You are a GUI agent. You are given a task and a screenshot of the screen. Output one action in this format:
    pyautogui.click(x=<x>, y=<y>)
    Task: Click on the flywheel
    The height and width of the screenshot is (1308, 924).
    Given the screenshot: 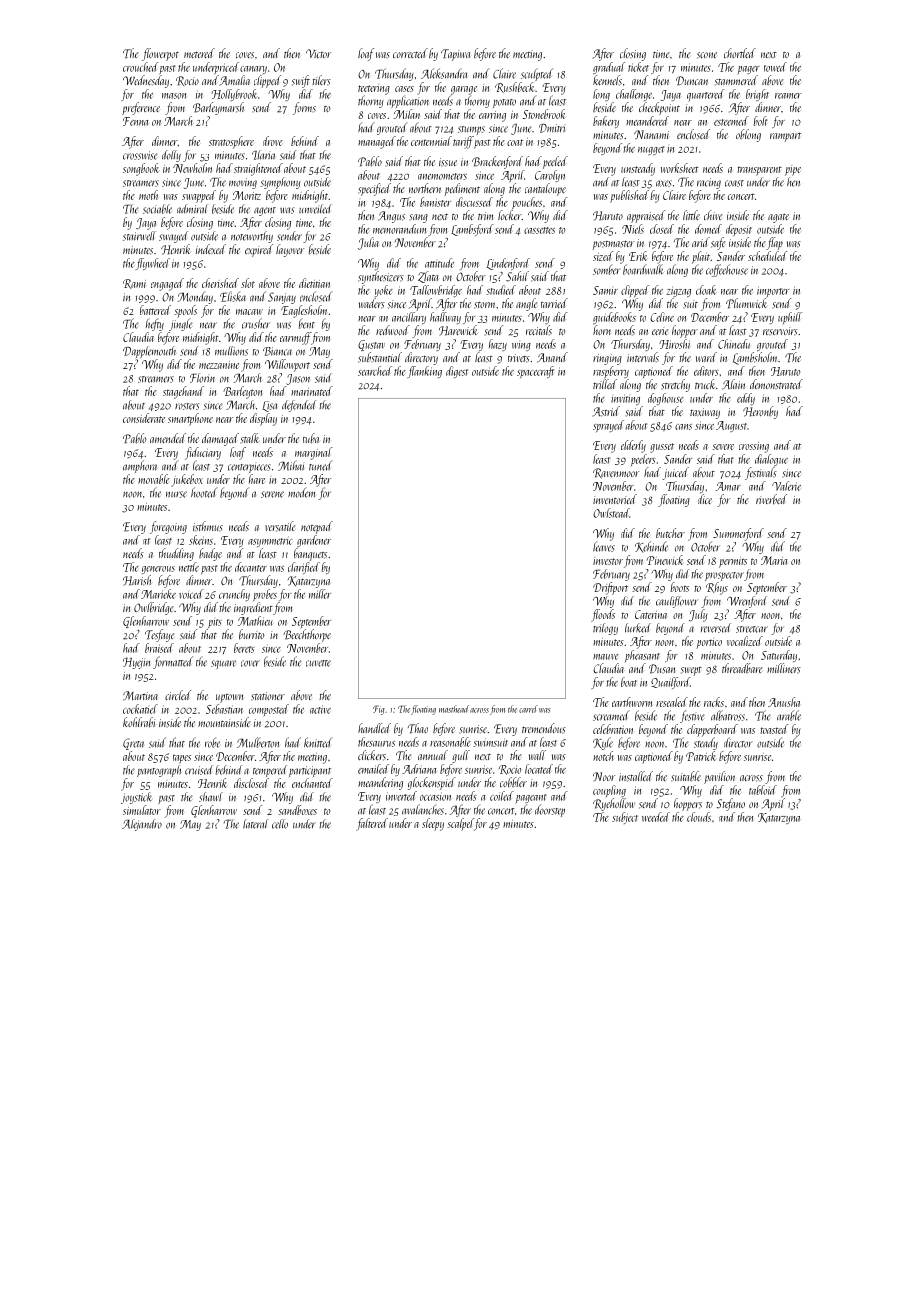 What is the action you would take?
    pyautogui.click(x=153, y=264)
